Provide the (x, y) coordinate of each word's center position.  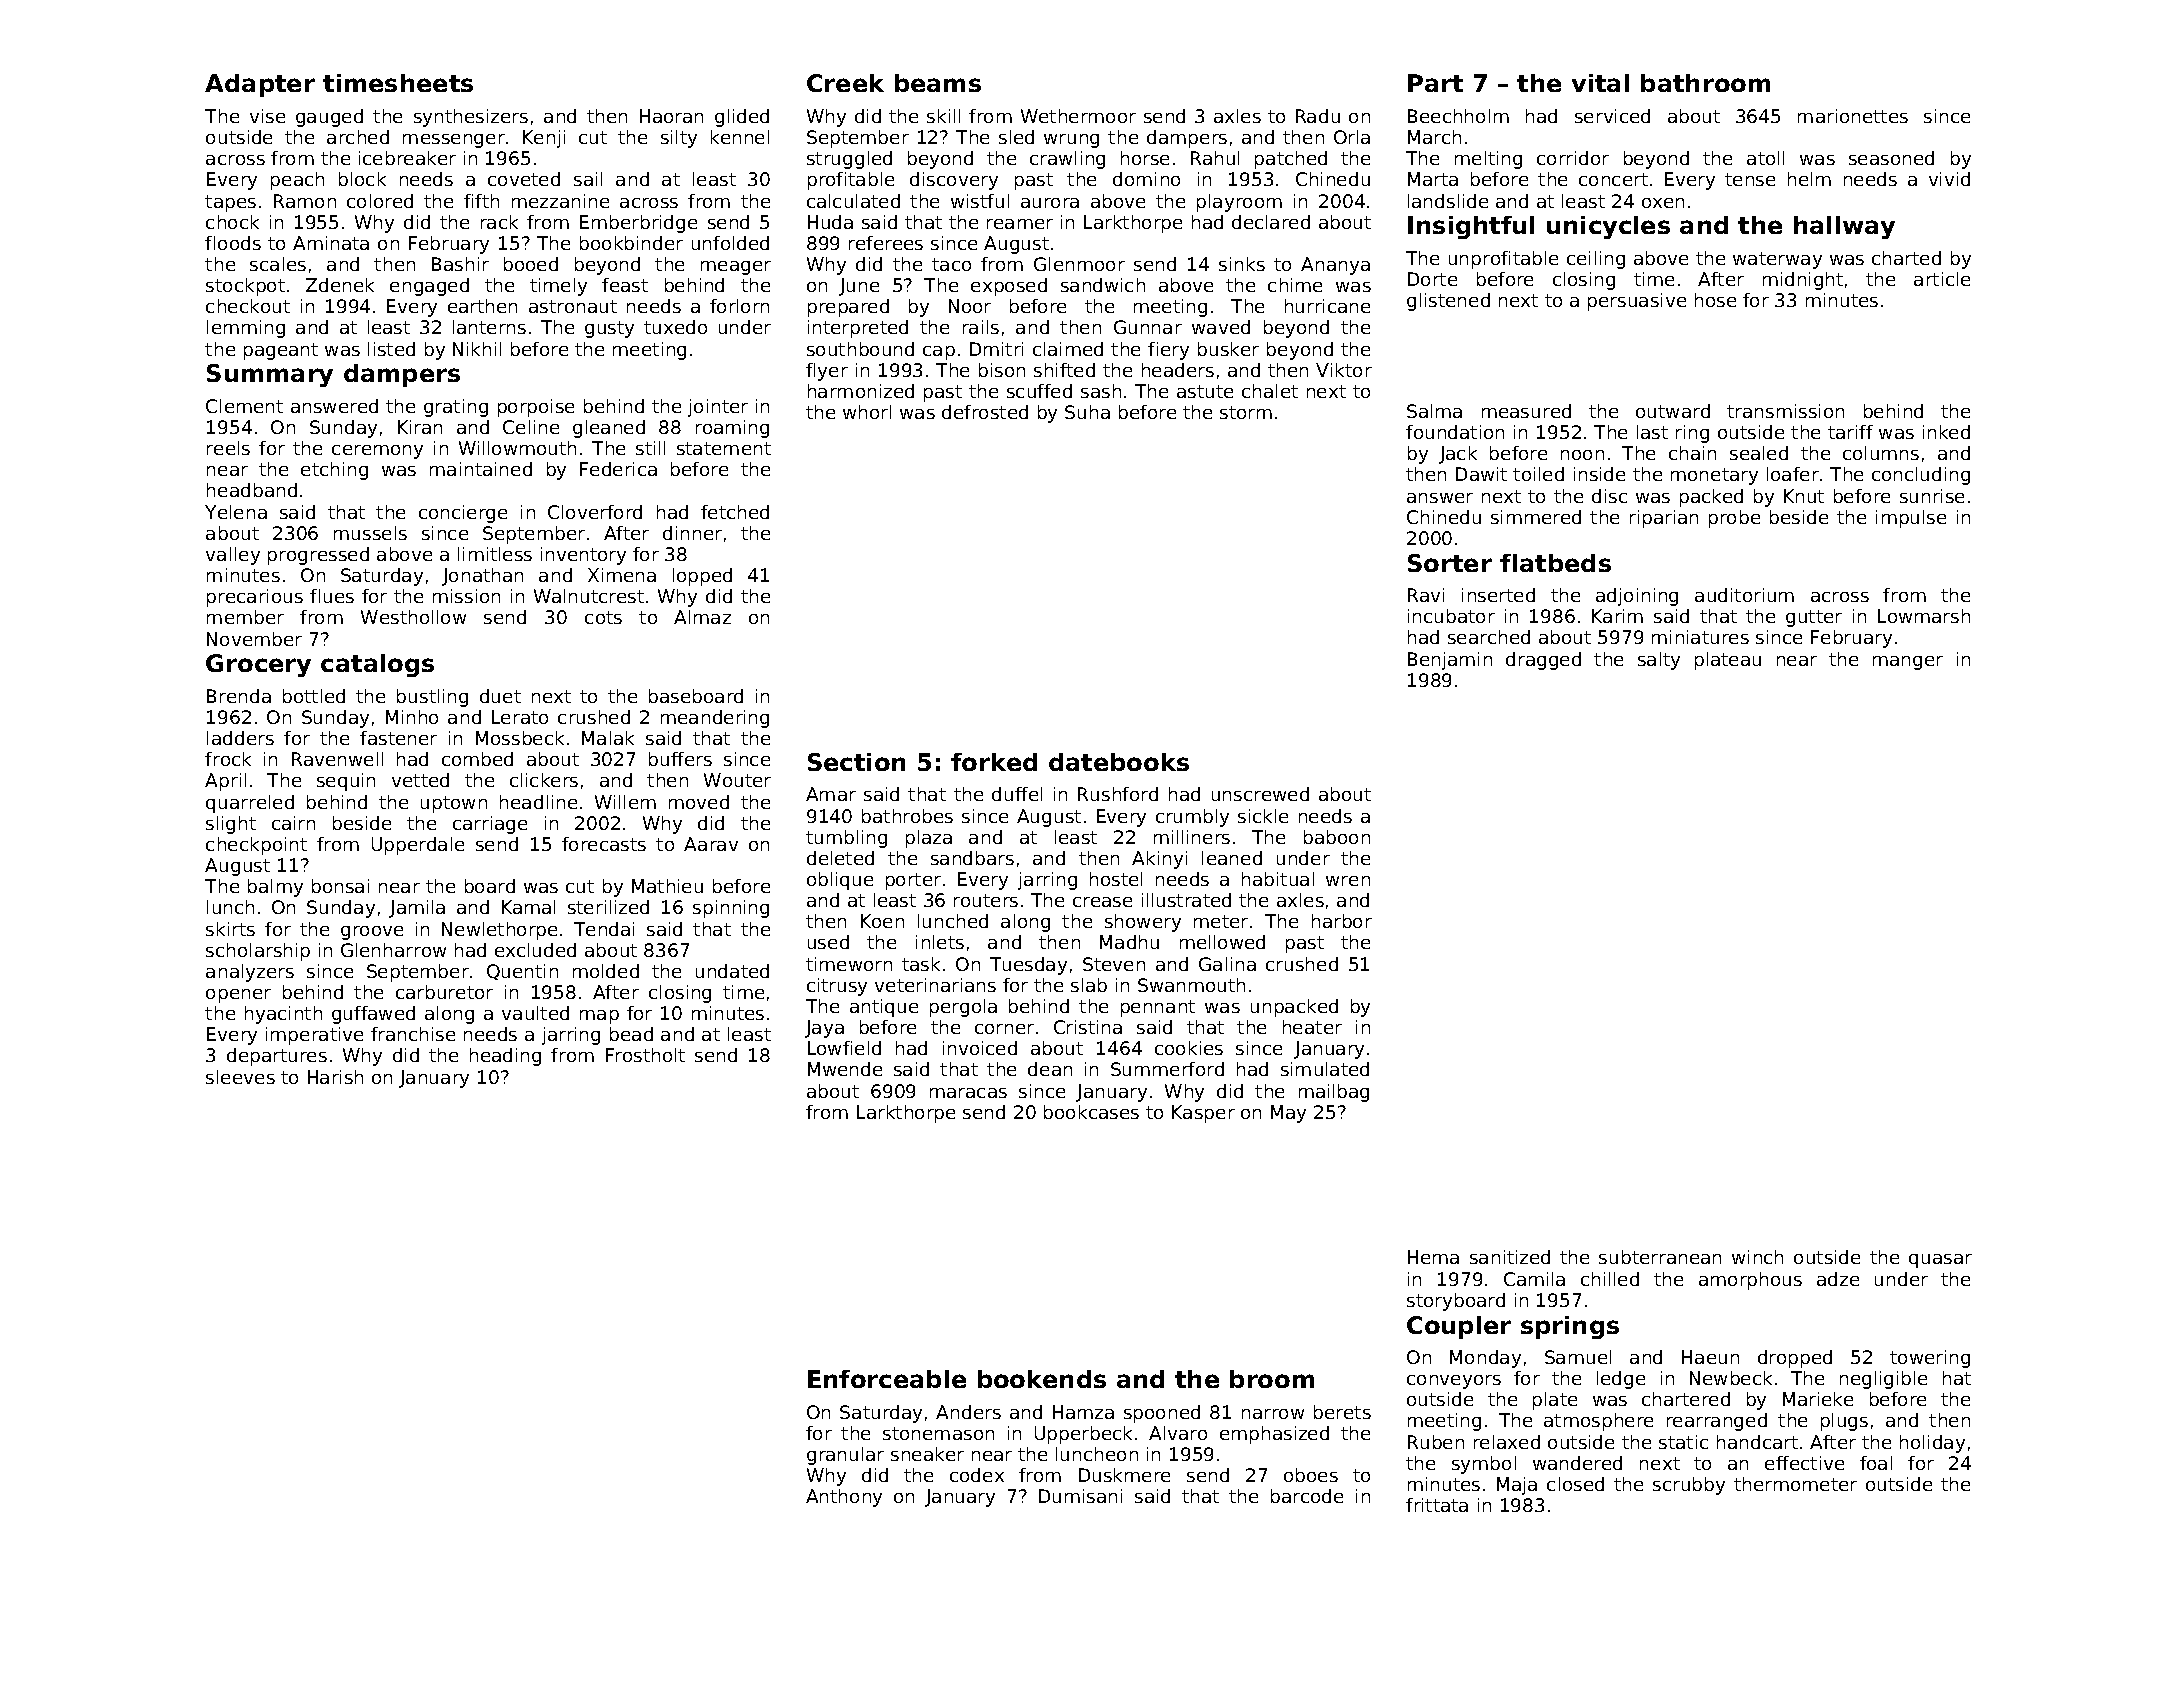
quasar (1940, 1261)
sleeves (240, 1077)
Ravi (1426, 595)
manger (1908, 663)
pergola (963, 1008)
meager (736, 268)
